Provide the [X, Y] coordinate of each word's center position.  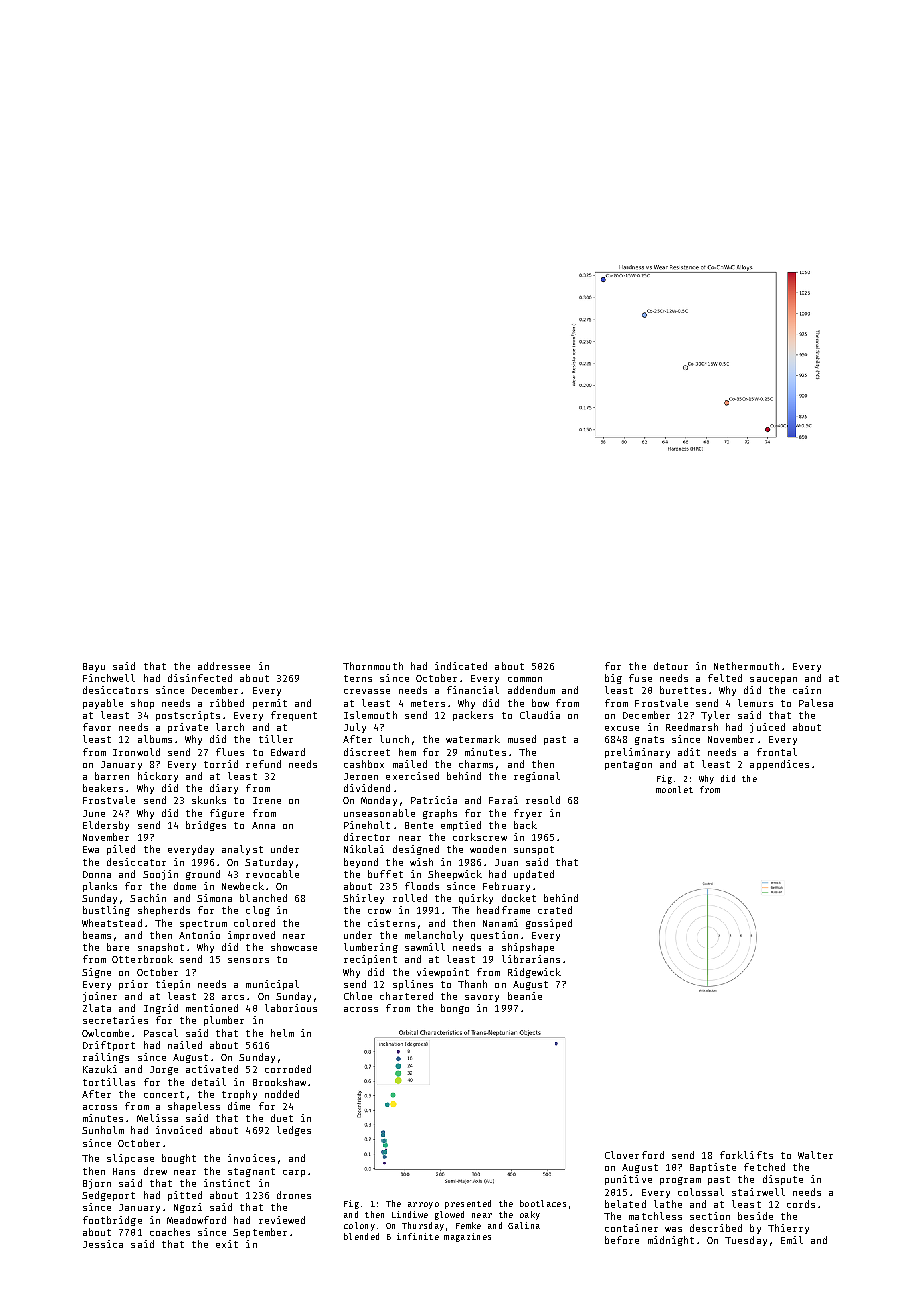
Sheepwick [455, 875]
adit [689, 752]
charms [476, 764]
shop [142, 704]
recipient [370, 960]
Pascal [161, 1033]
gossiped [549, 924]
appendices [779, 765]
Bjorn [97, 1184]
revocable [272, 874]
